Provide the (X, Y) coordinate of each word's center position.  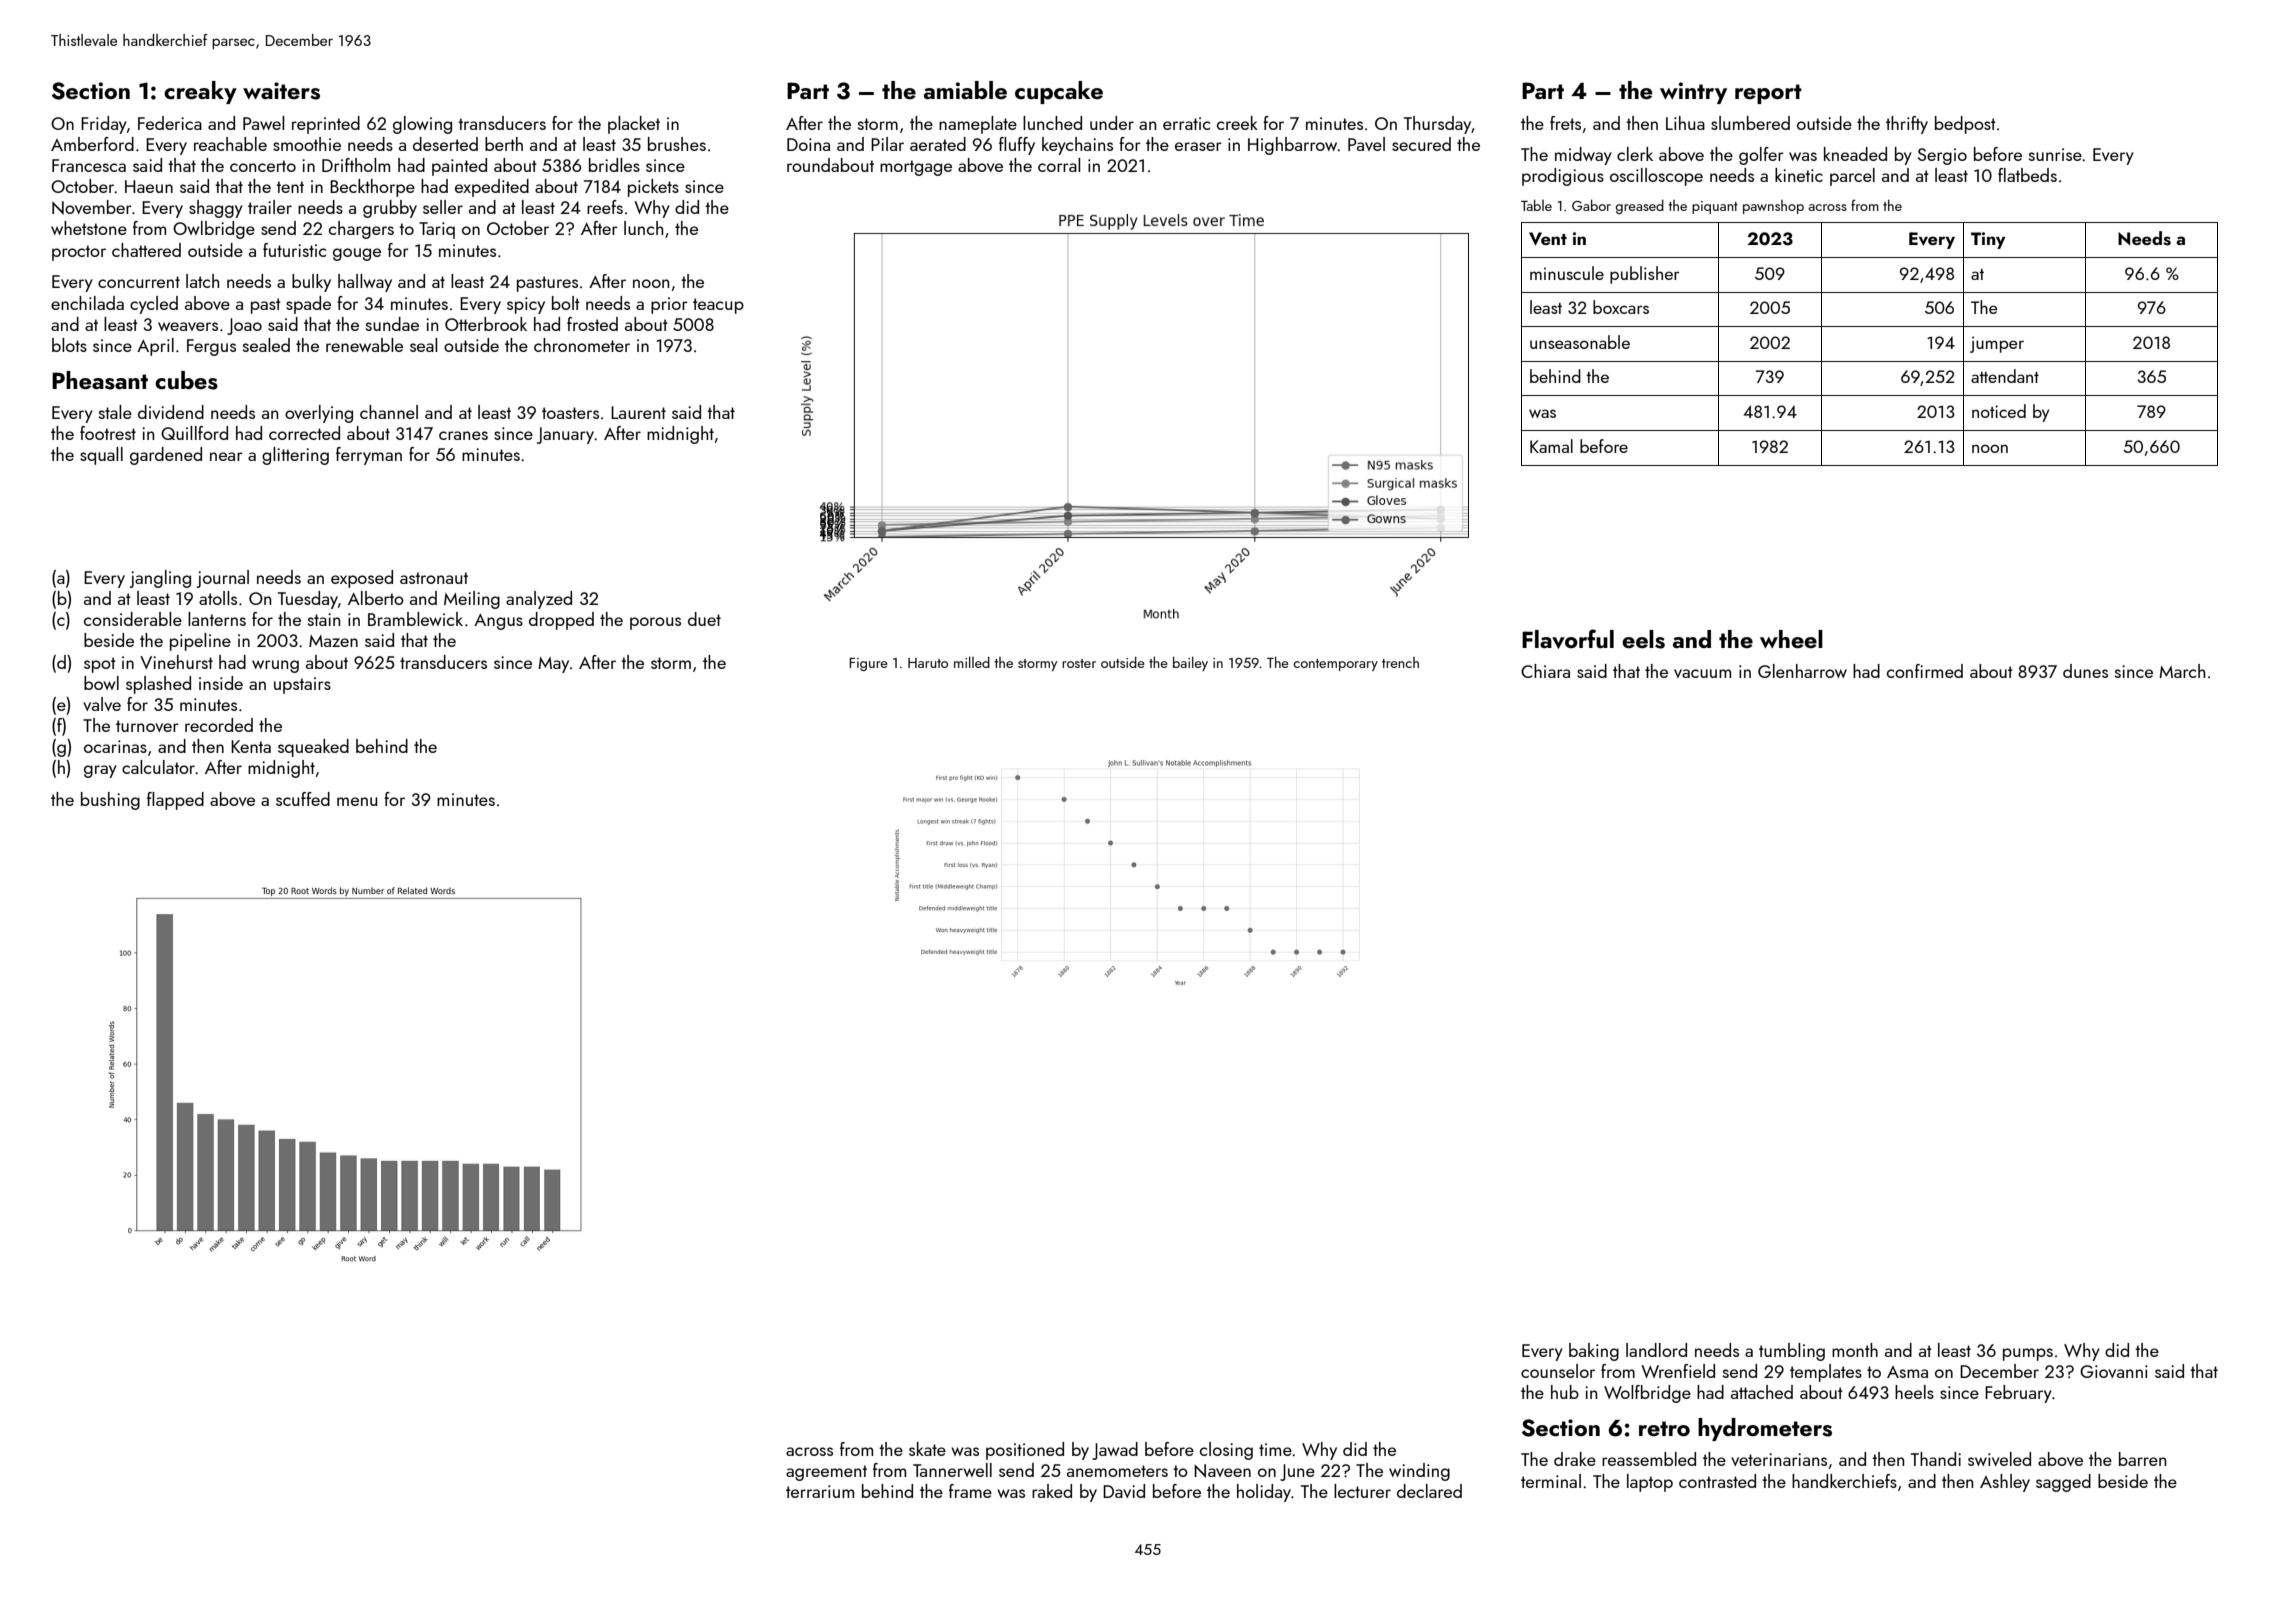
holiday (1264, 1493)
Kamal (1551, 446)
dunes (2085, 671)
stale (115, 412)
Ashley (2005, 1483)
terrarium (820, 1491)
